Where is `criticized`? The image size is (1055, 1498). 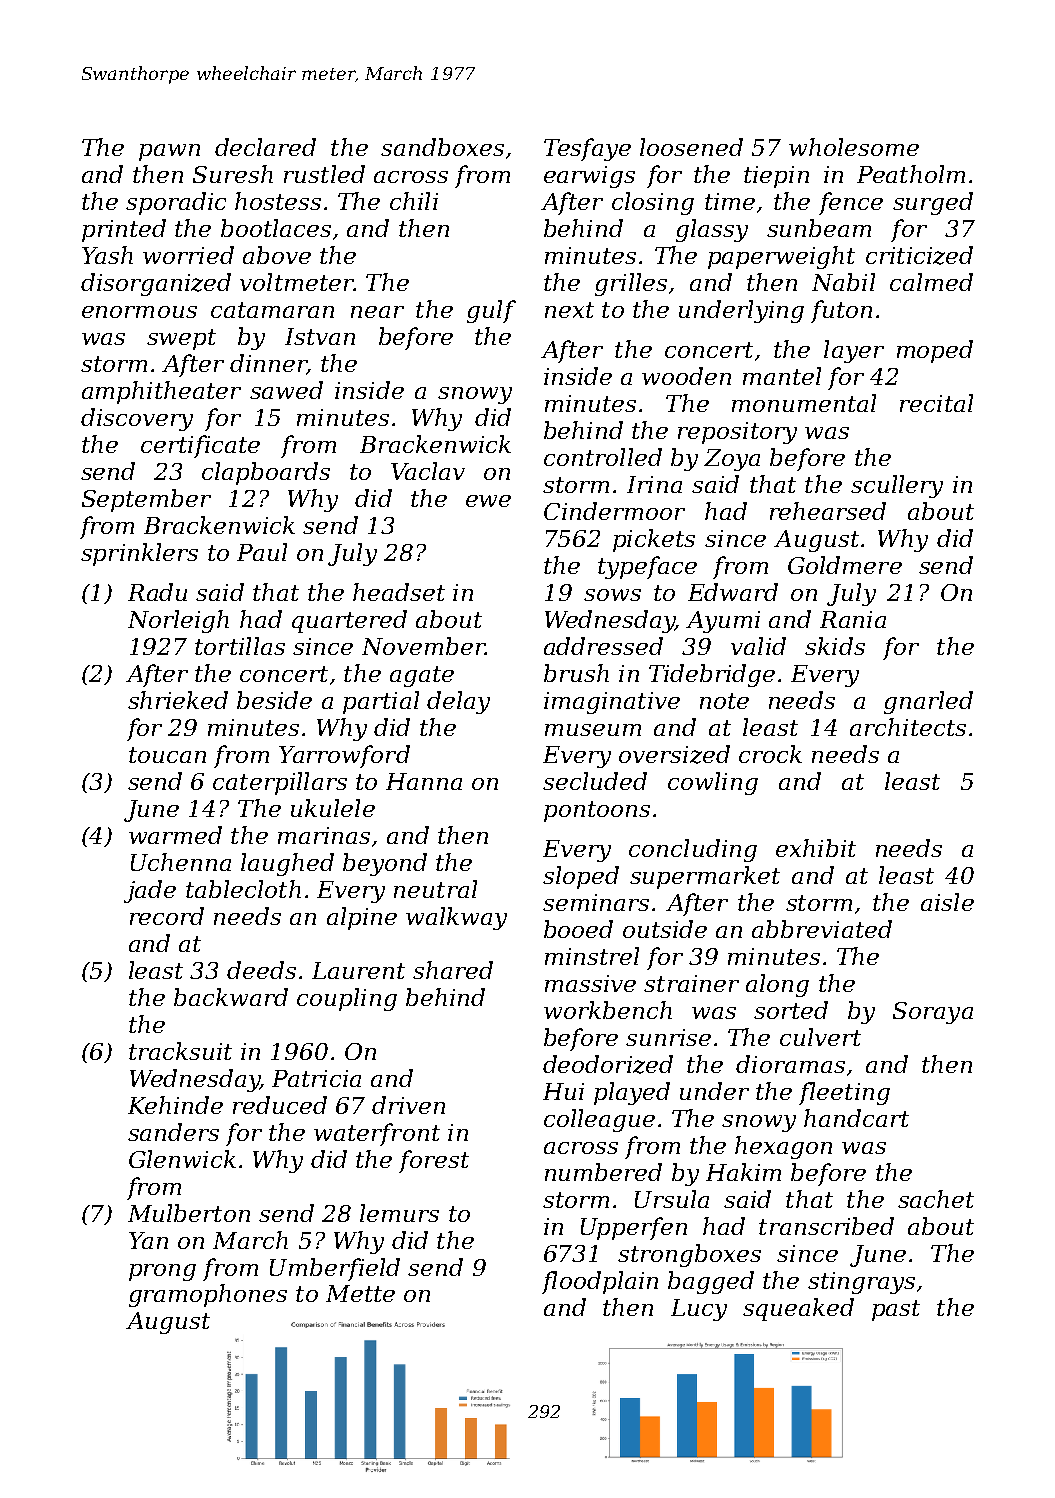 criticized is located at coordinates (919, 255).
